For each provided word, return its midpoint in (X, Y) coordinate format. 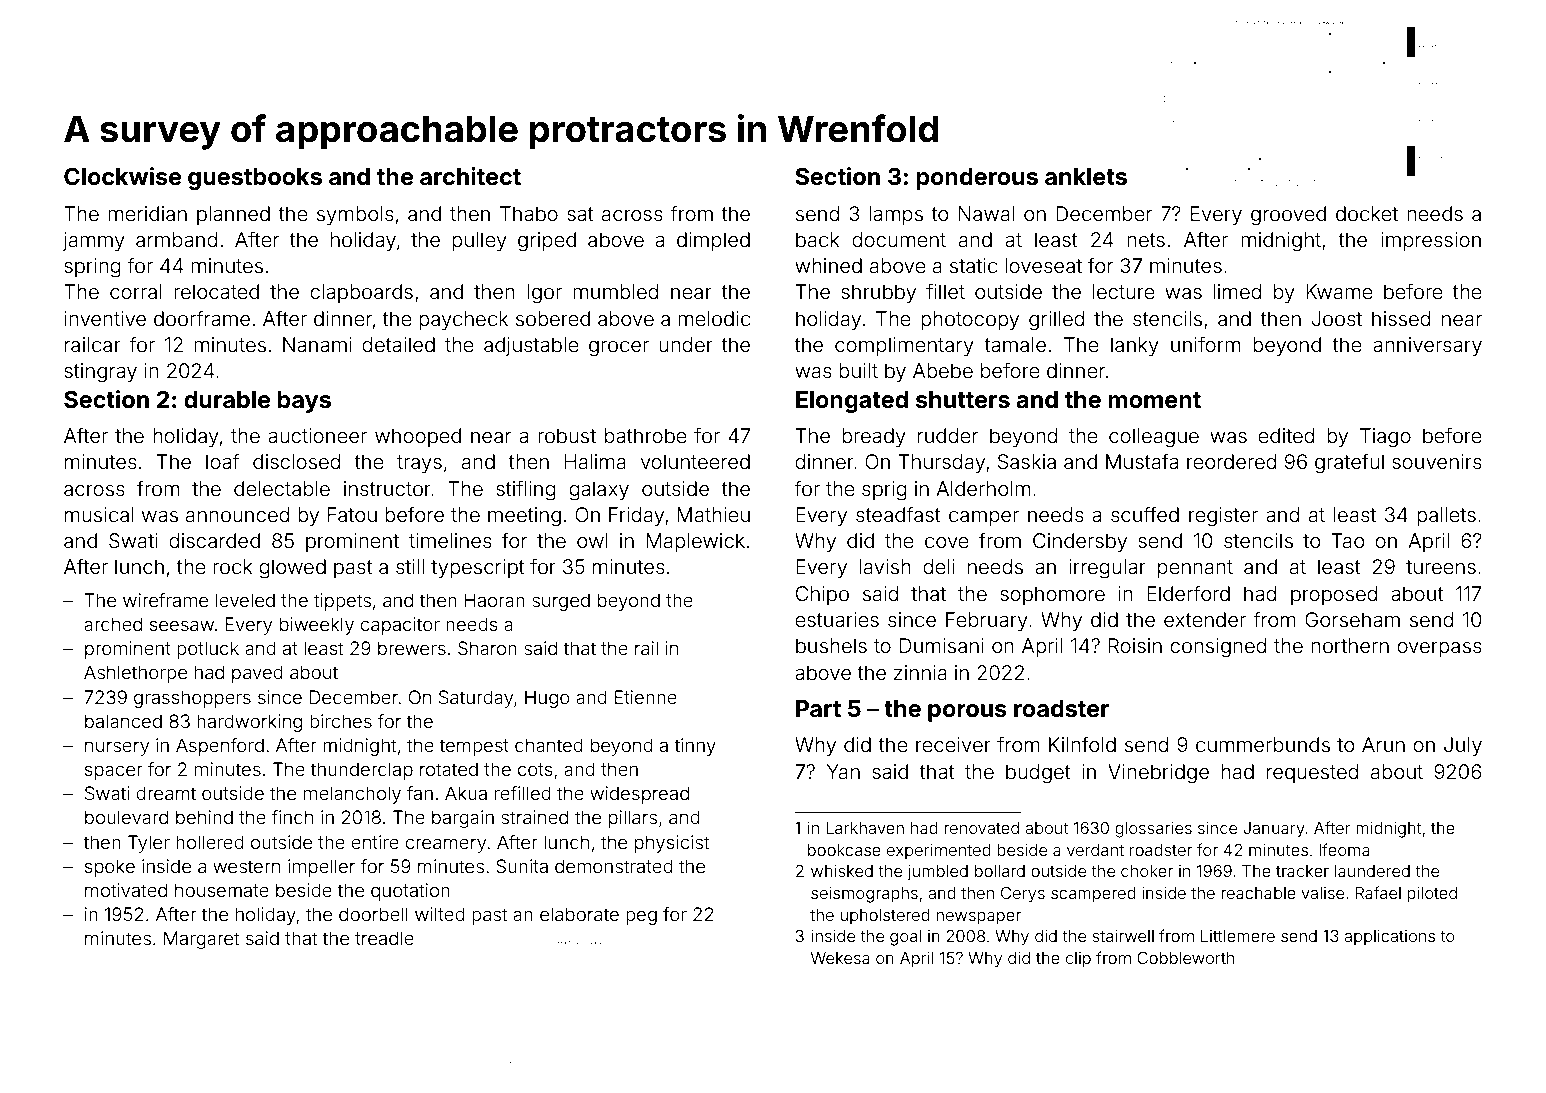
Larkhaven (865, 828)
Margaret (201, 940)
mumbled (615, 291)
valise (1322, 893)
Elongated (852, 402)
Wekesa (840, 958)
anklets (1086, 177)
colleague (1154, 438)
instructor (387, 488)
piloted (1432, 895)
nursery (117, 748)
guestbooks (255, 179)
